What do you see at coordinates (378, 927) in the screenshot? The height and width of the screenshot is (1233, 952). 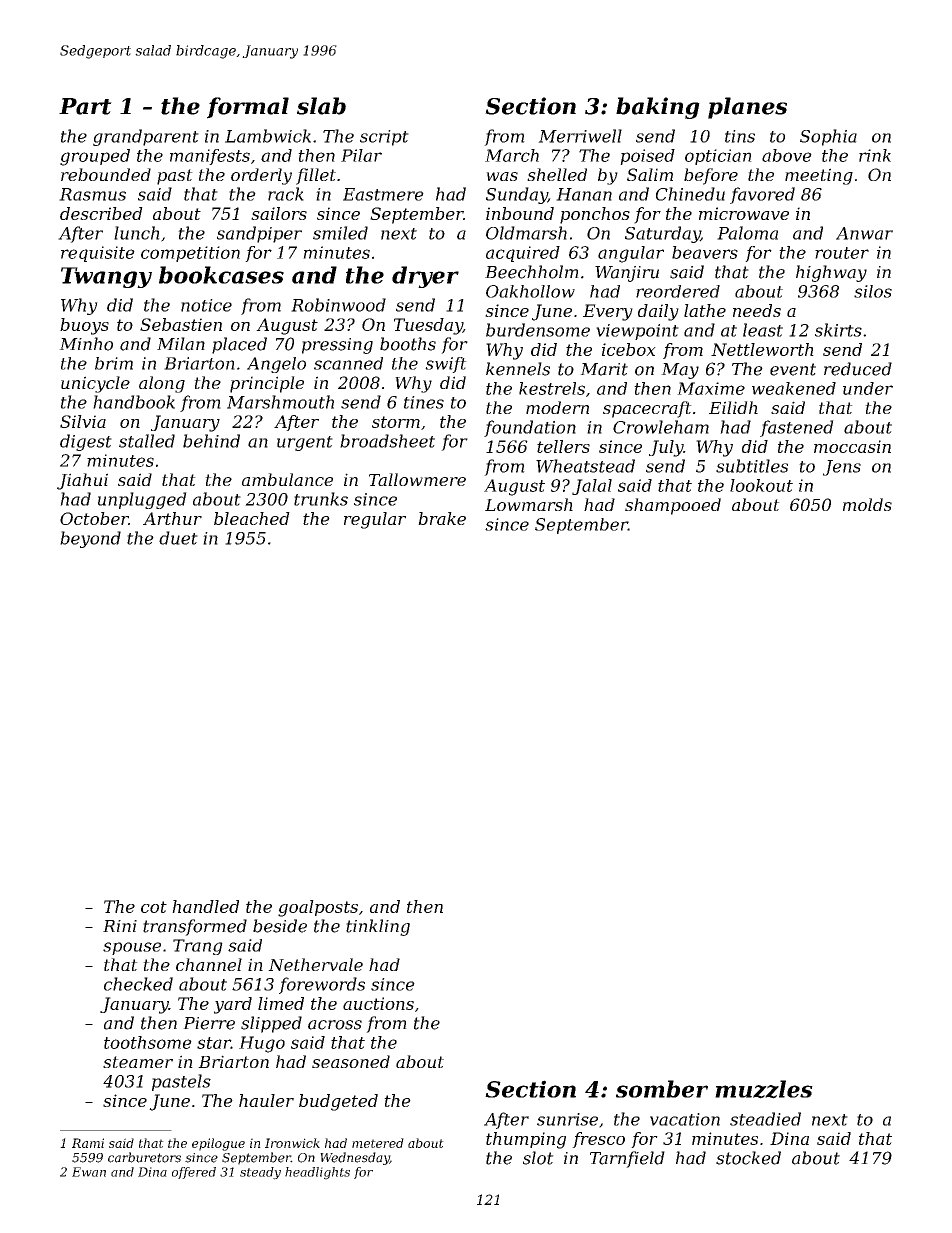 I see `tinkling` at bounding box center [378, 927].
